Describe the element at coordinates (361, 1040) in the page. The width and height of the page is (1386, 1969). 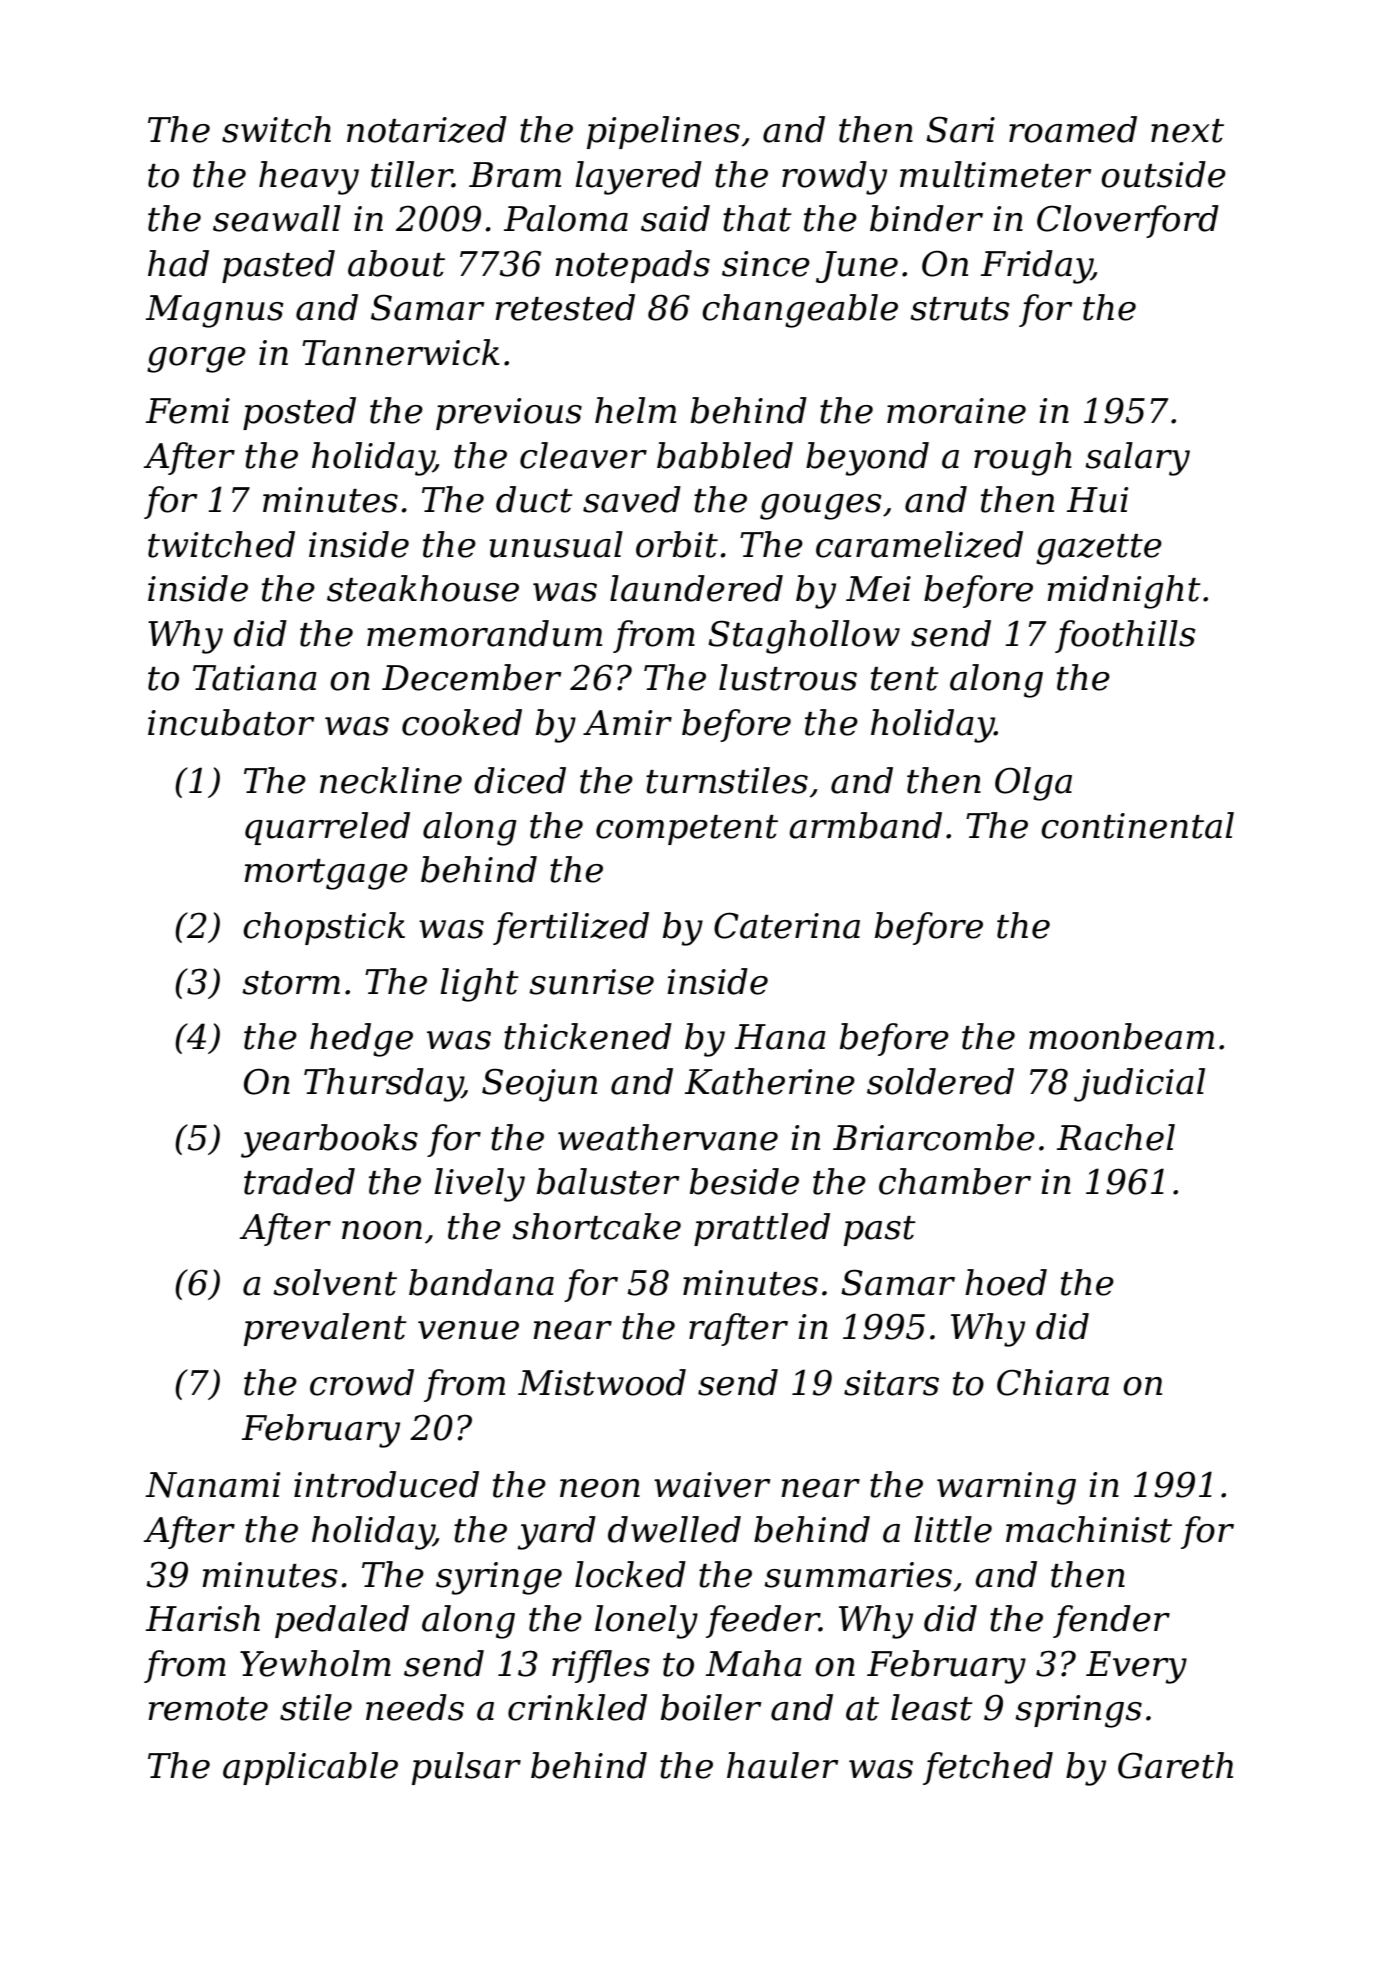
I see `hedge` at that location.
